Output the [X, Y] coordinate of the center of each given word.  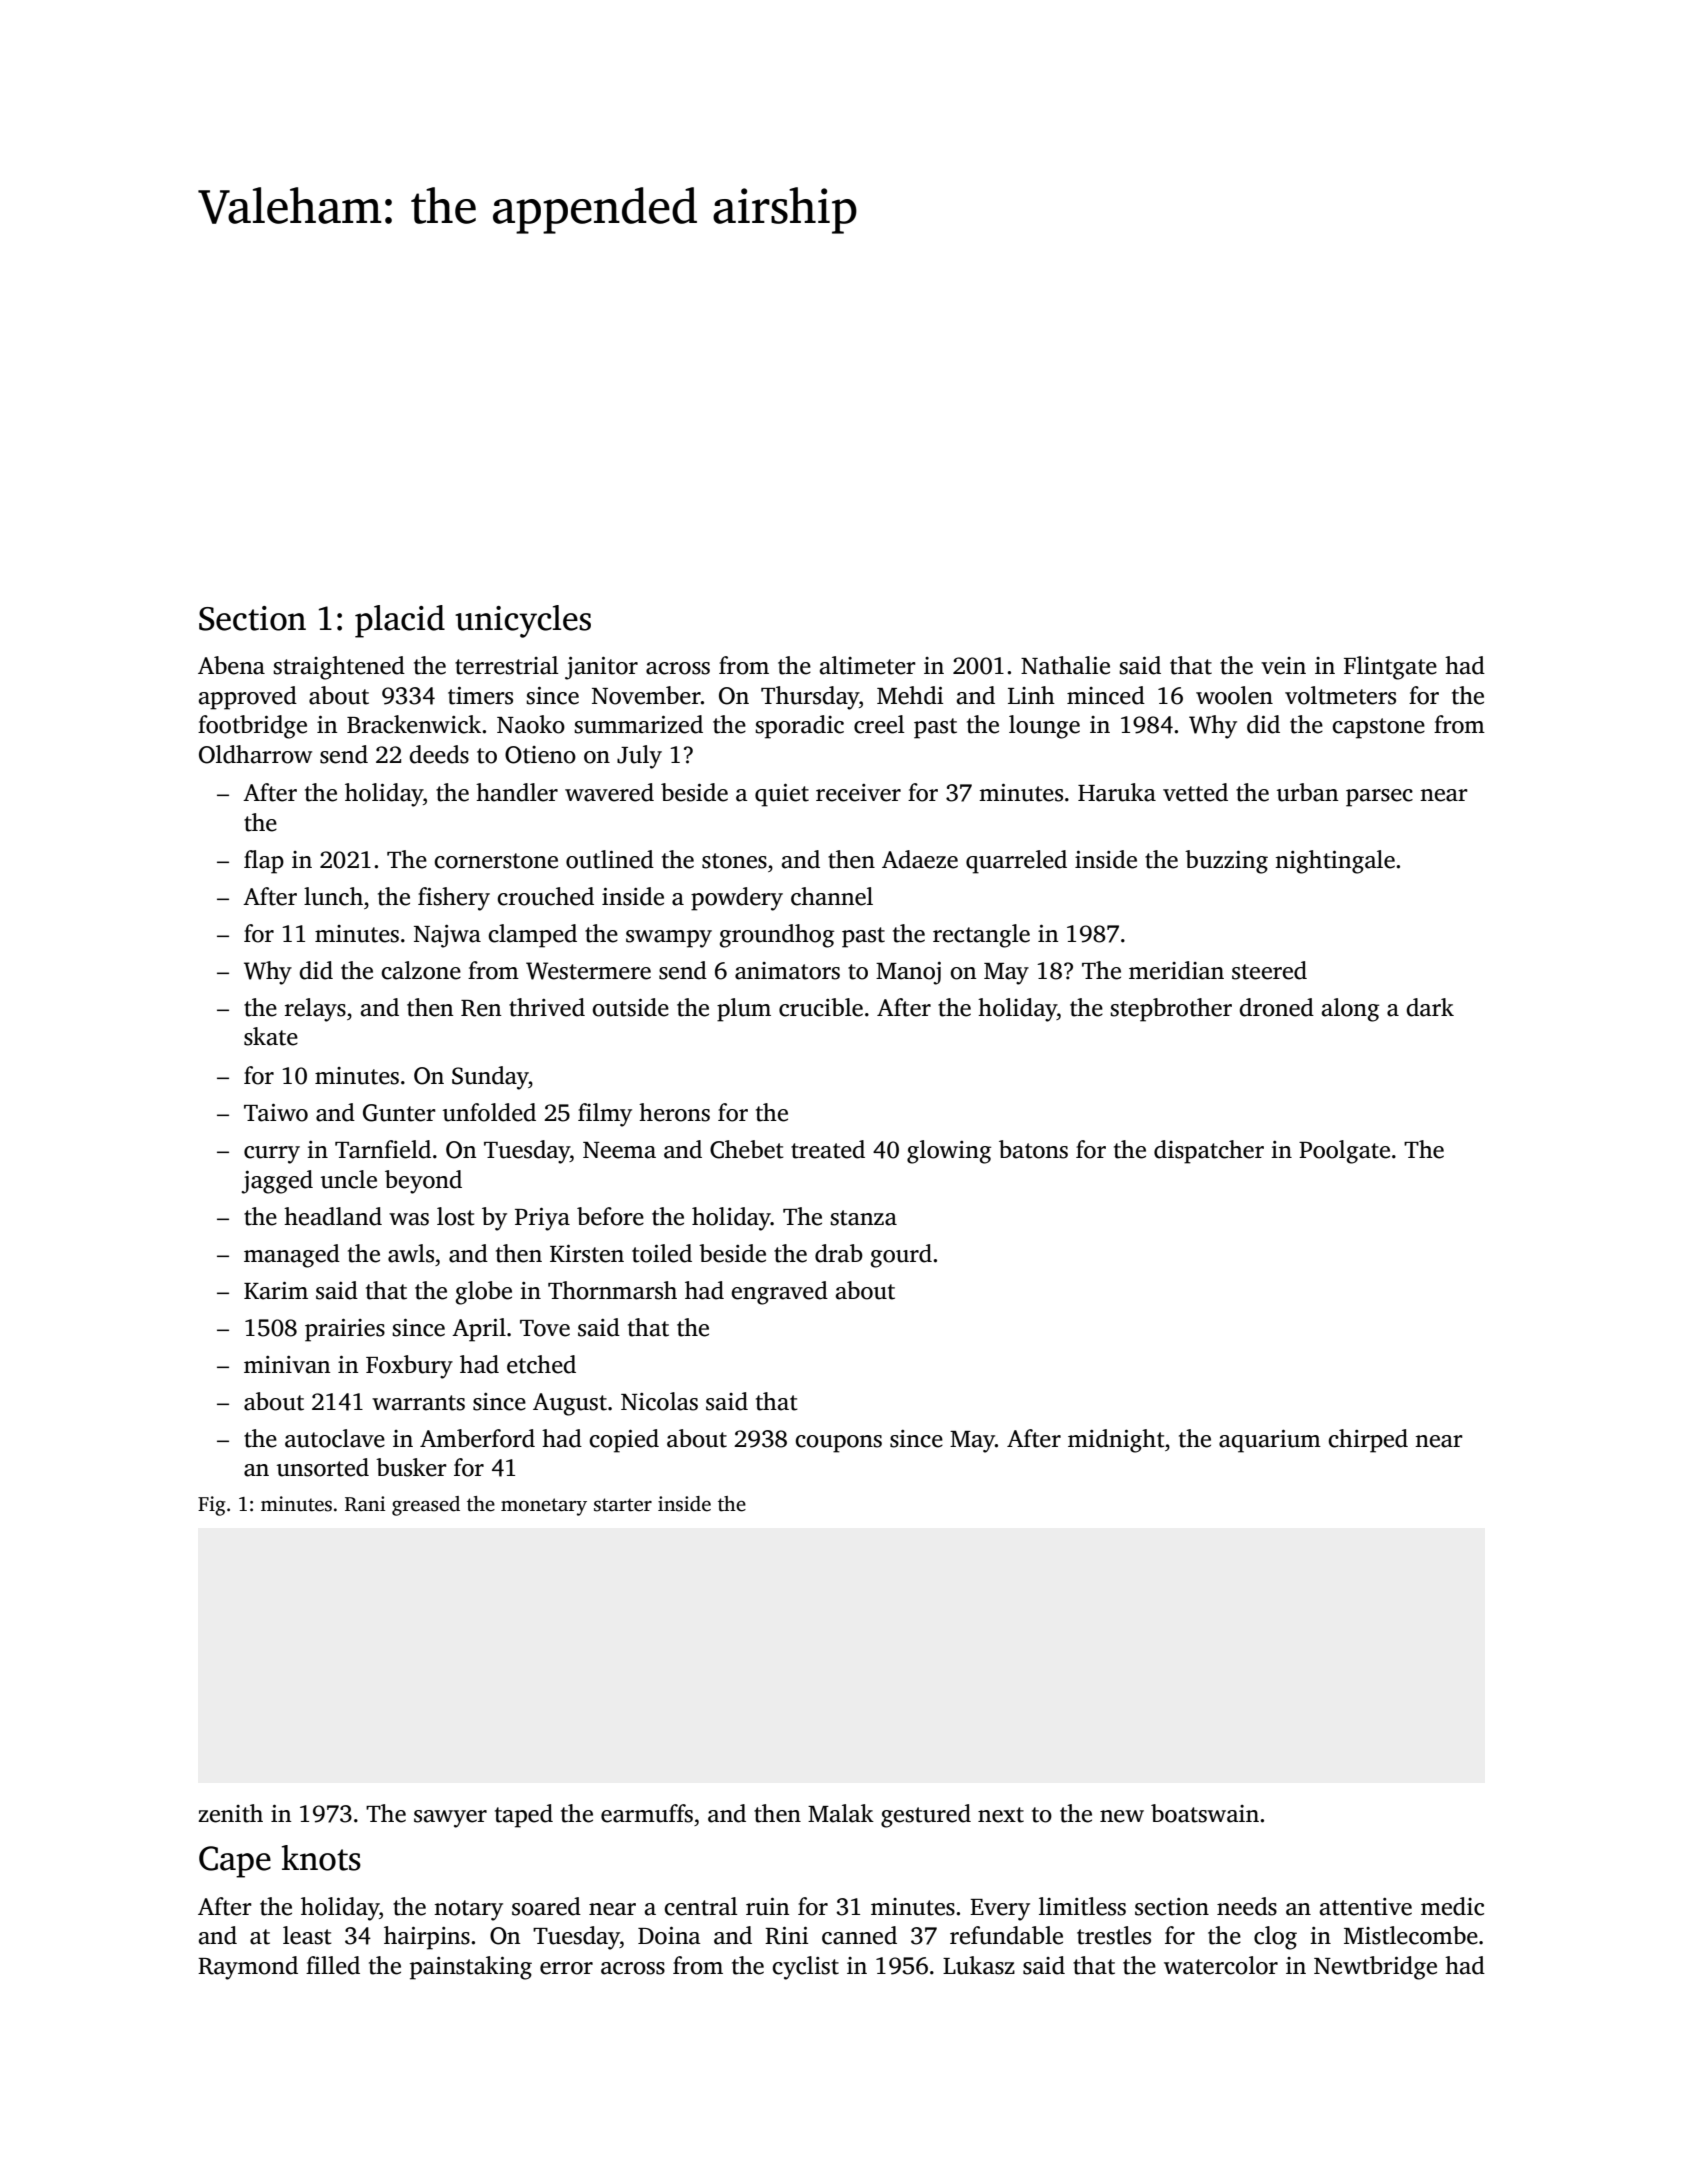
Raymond [248, 1968]
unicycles [523, 621]
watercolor [1221, 1965]
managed [292, 1256]
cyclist [805, 1968]
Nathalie [1065, 665]
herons [674, 1112]
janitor [601, 668]
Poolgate [1344, 1152]
